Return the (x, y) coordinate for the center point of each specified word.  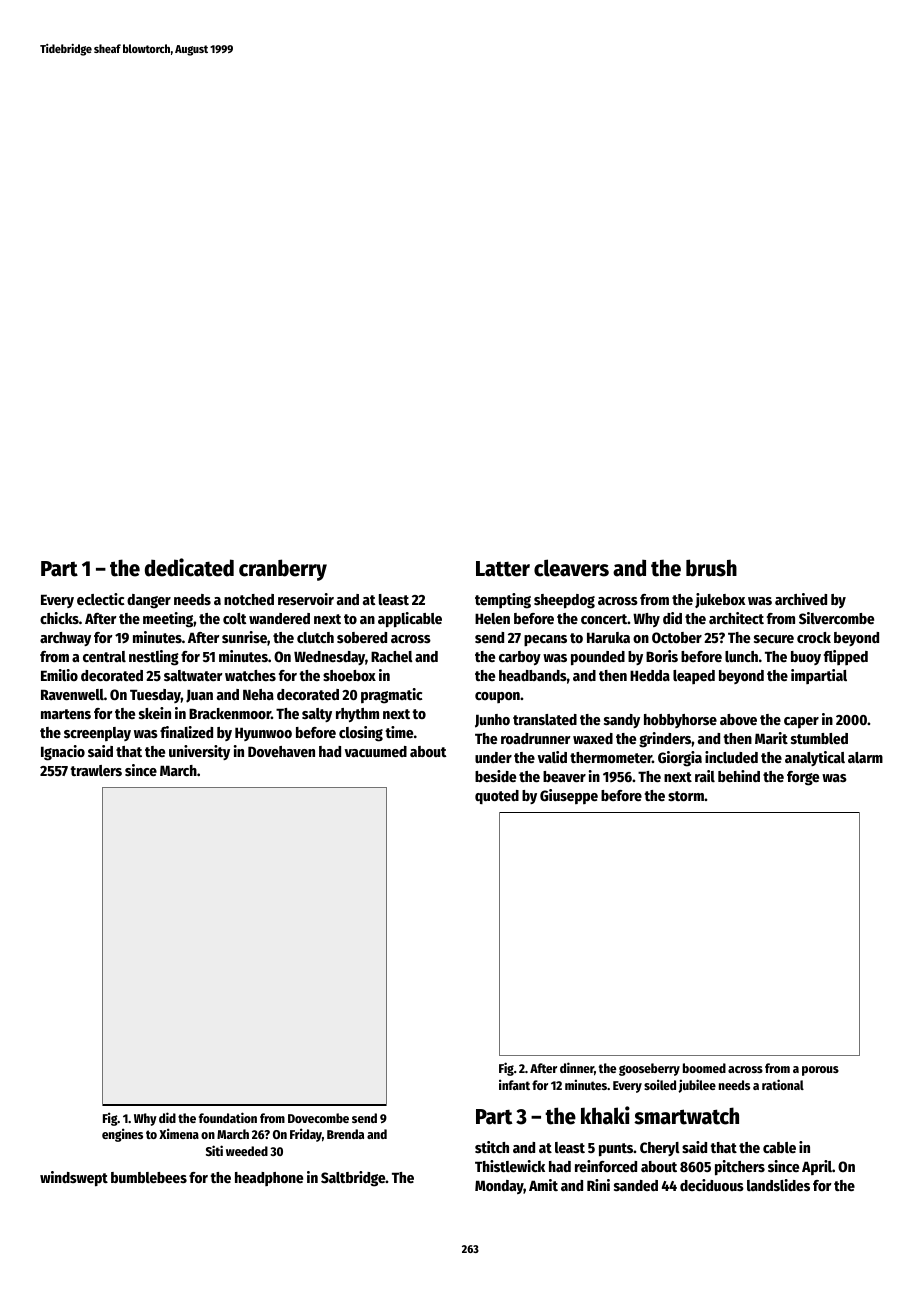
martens (66, 714)
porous (820, 1071)
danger (149, 601)
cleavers (571, 568)
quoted (497, 797)
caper (801, 722)
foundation (228, 1117)
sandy (622, 721)
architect (736, 618)
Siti (214, 1150)
